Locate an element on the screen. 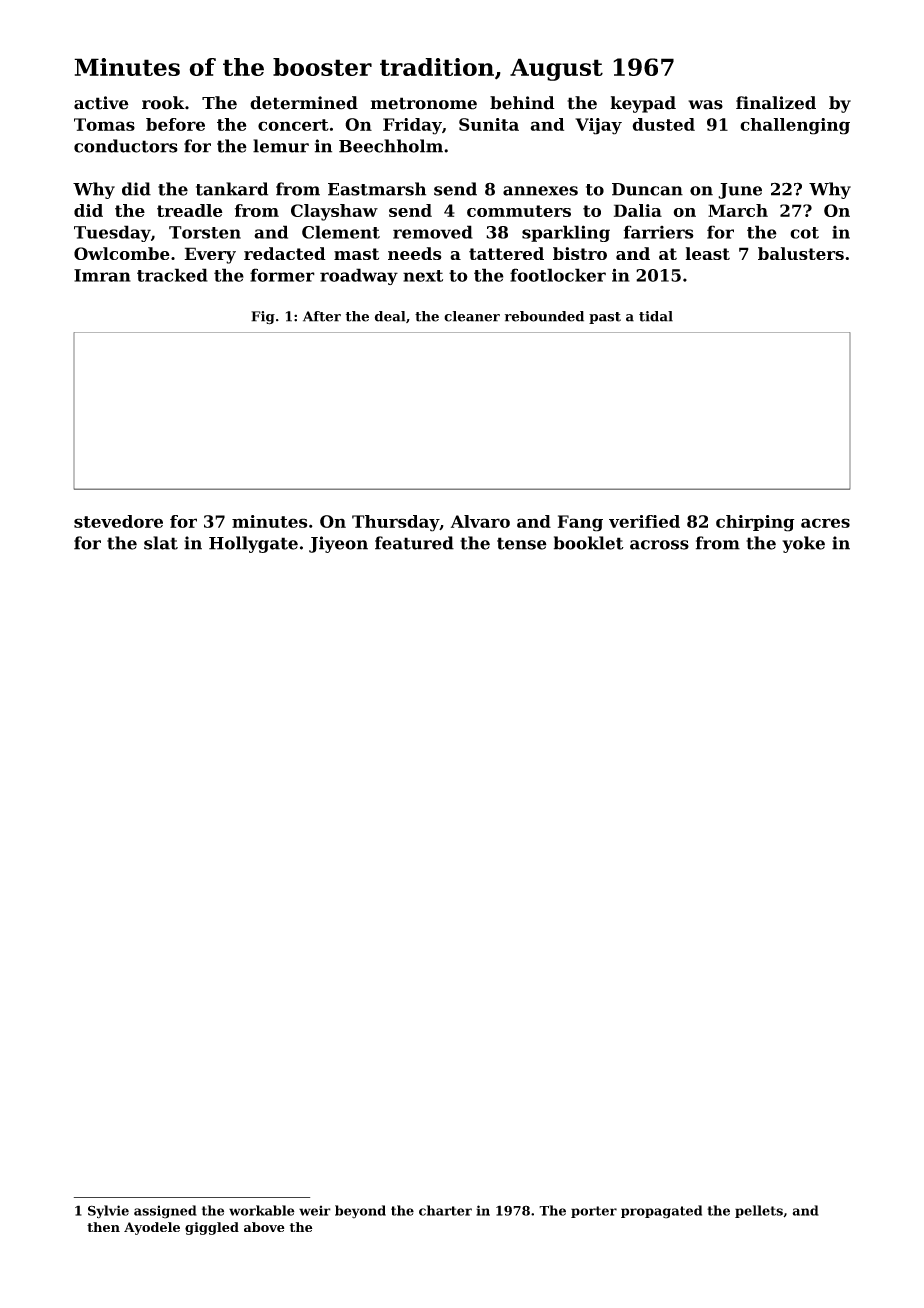 The height and width of the screenshot is (1308, 924). active is located at coordinates (101, 103).
